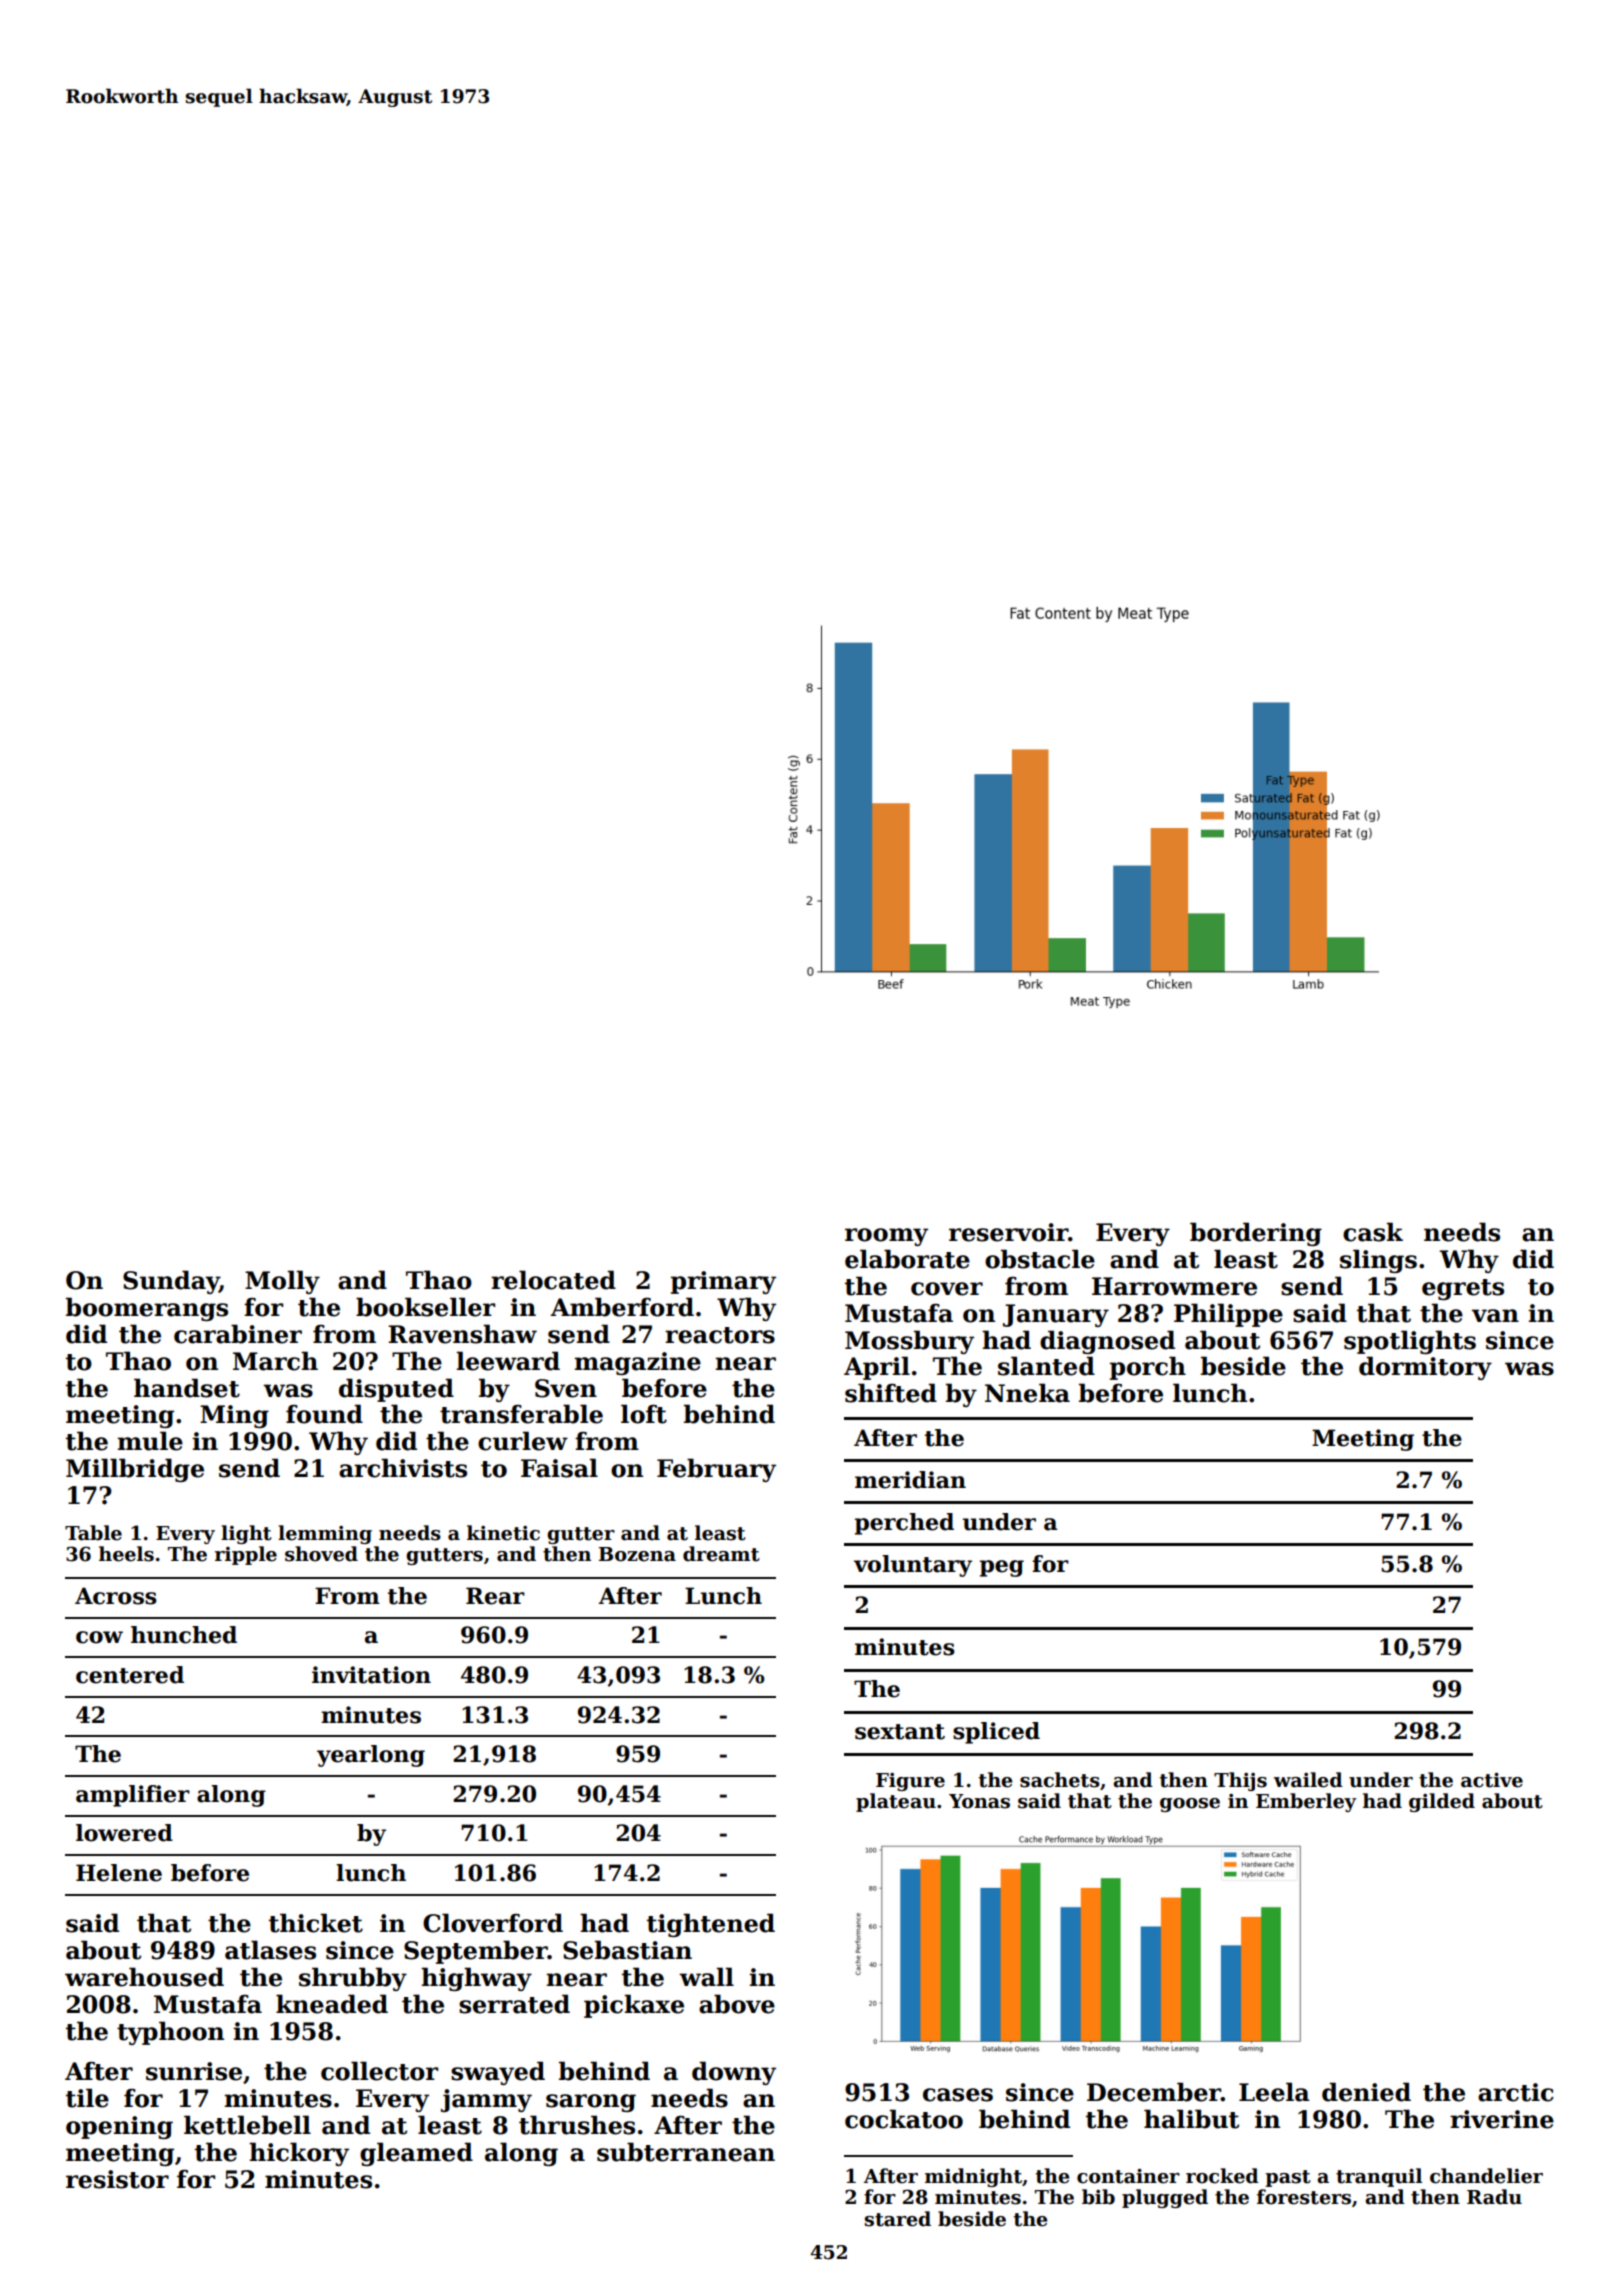  Describe the element at coordinates (886, 1237) in the image. I see `roomy` at that location.
